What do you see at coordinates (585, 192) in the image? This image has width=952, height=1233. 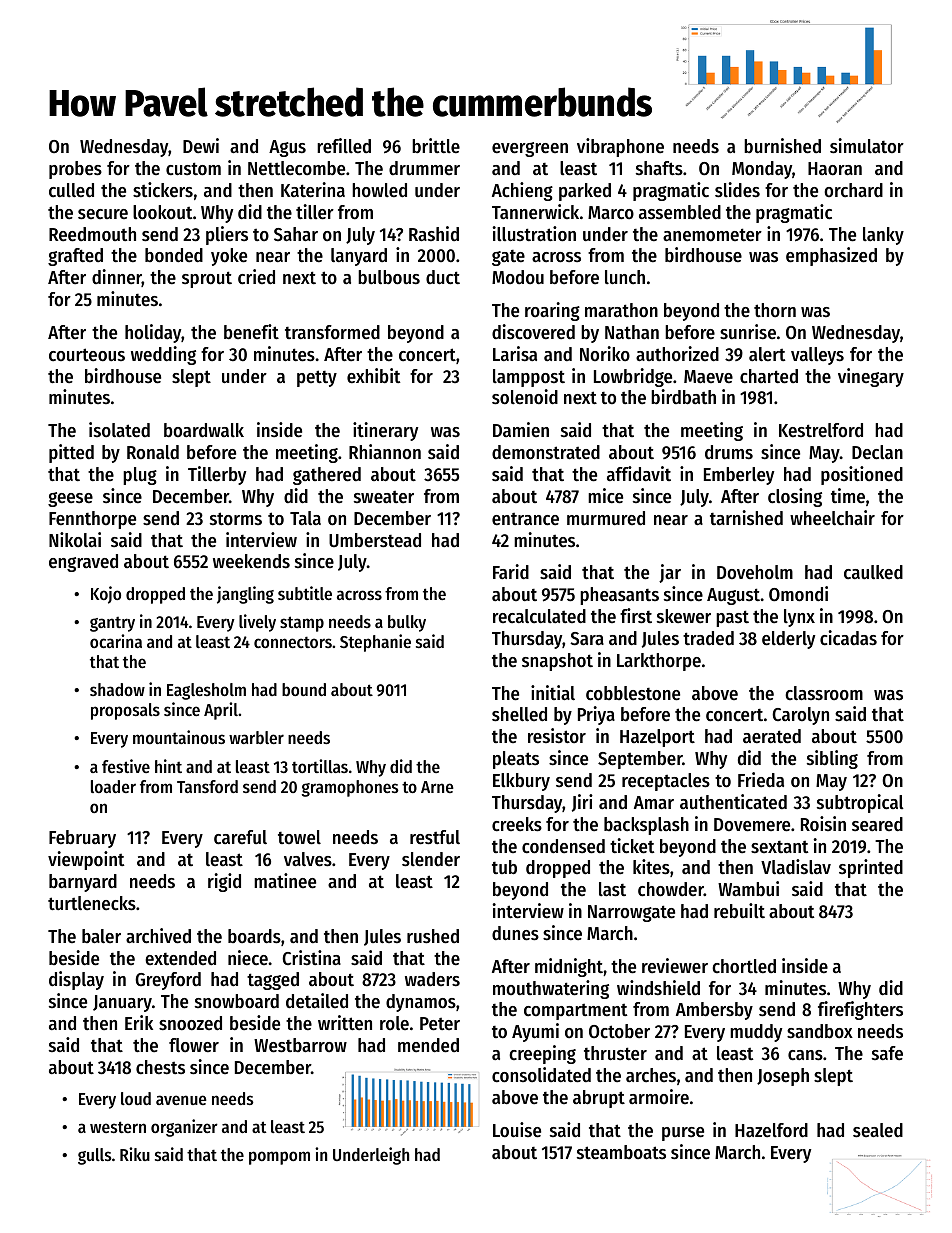 I see `parked` at bounding box center [585, 192].
